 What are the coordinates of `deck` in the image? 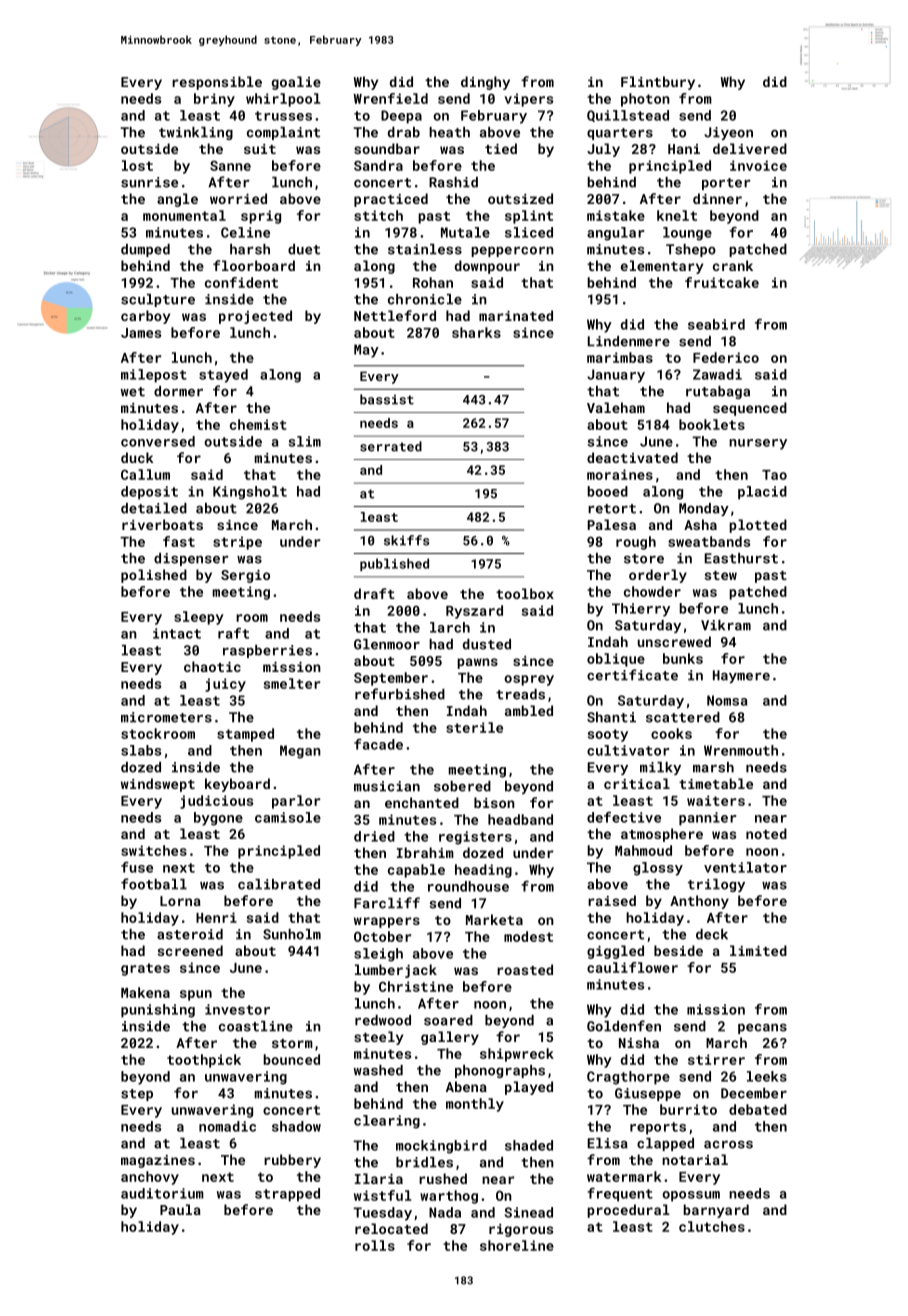 It's located at (712, 934).
